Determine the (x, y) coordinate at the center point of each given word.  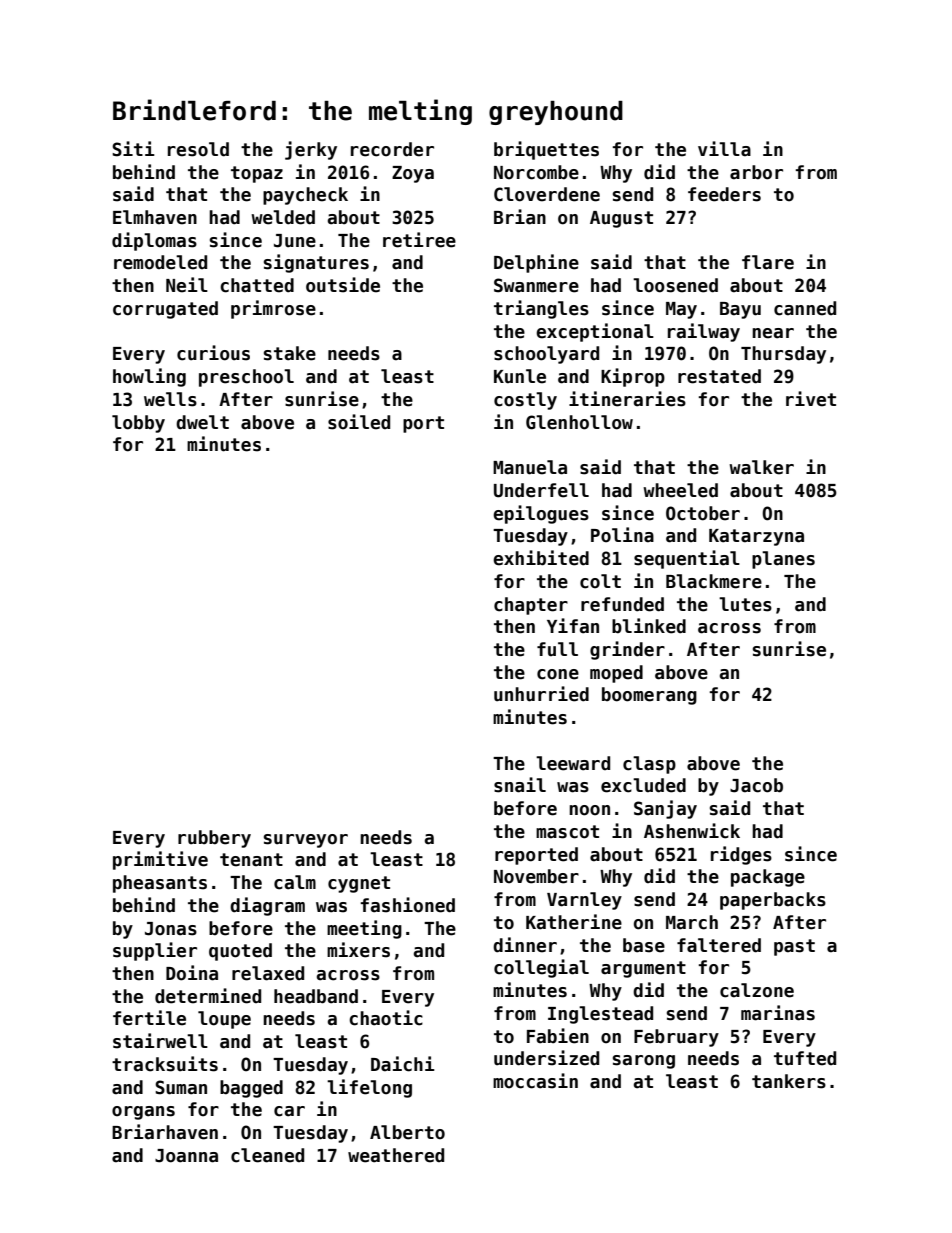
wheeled (680, 490)
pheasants (160, 884)
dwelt (202, 422)
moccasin (535, 1081)
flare (768, 262)
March (692, 922)
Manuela (530, 467)
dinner (525, 945)
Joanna (186, 1156)
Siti (133, 149)
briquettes (546, 150)
